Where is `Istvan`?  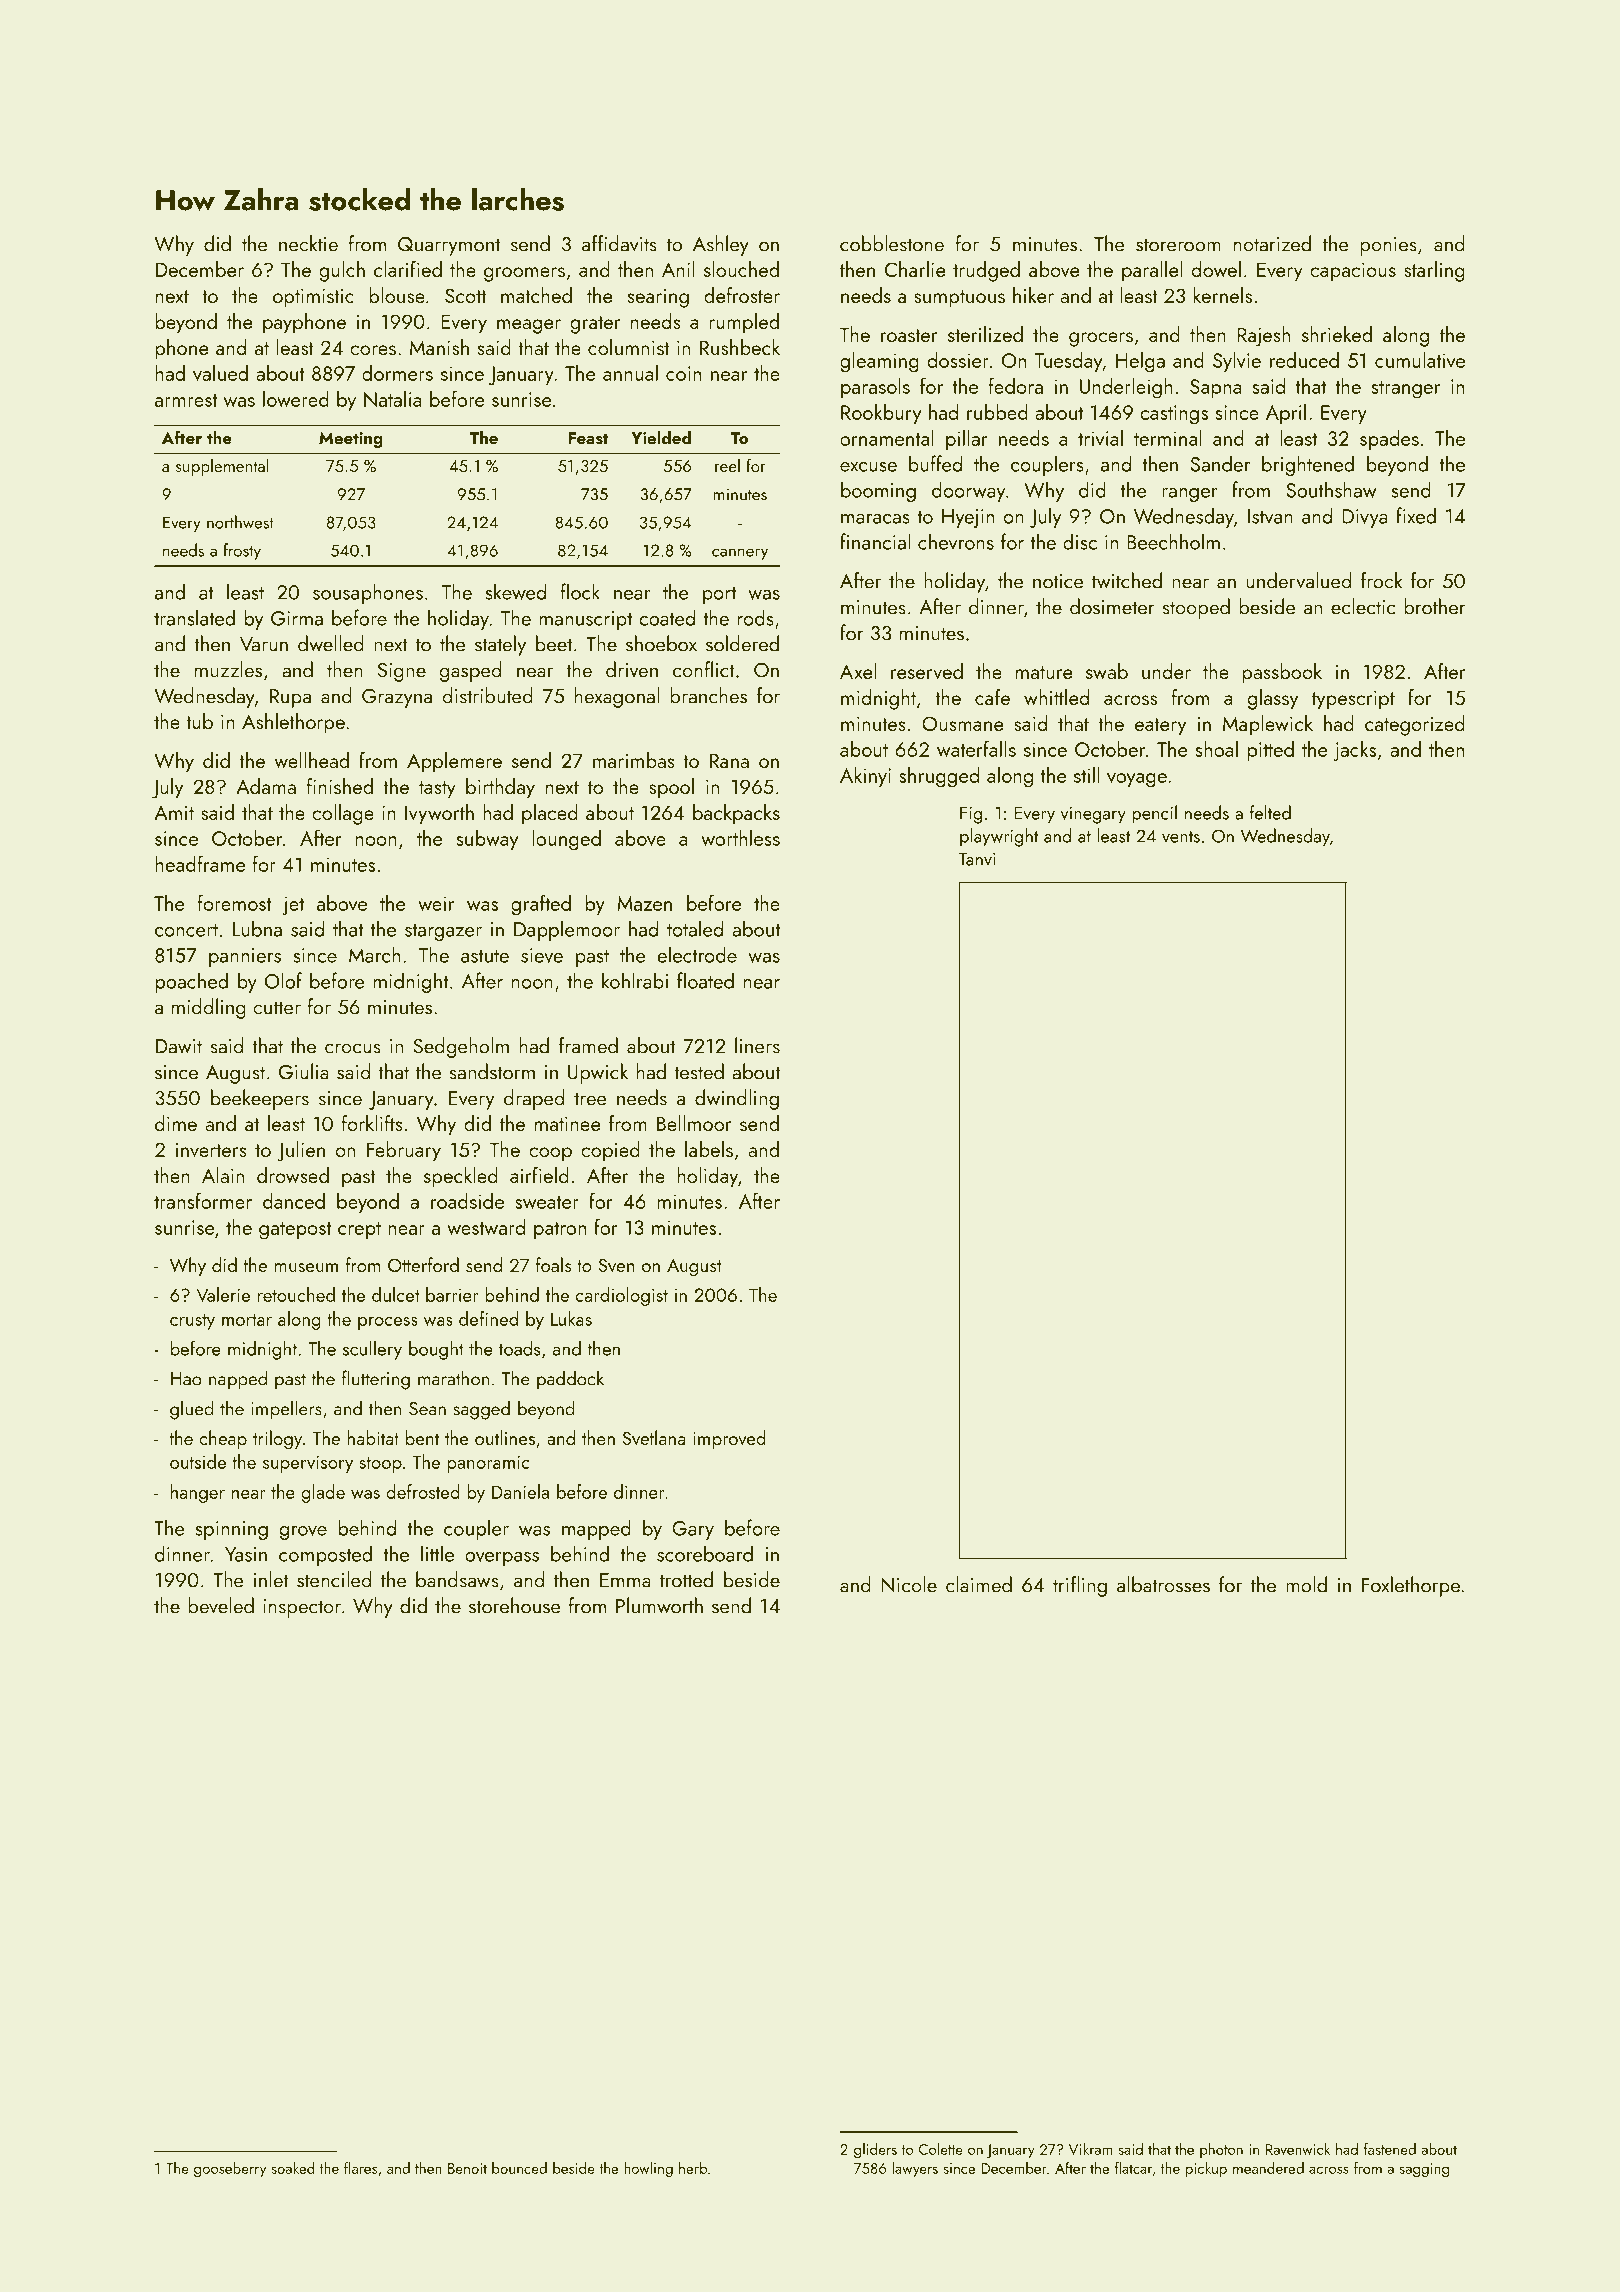 Istvan is located at coordinates (1270, 516).
